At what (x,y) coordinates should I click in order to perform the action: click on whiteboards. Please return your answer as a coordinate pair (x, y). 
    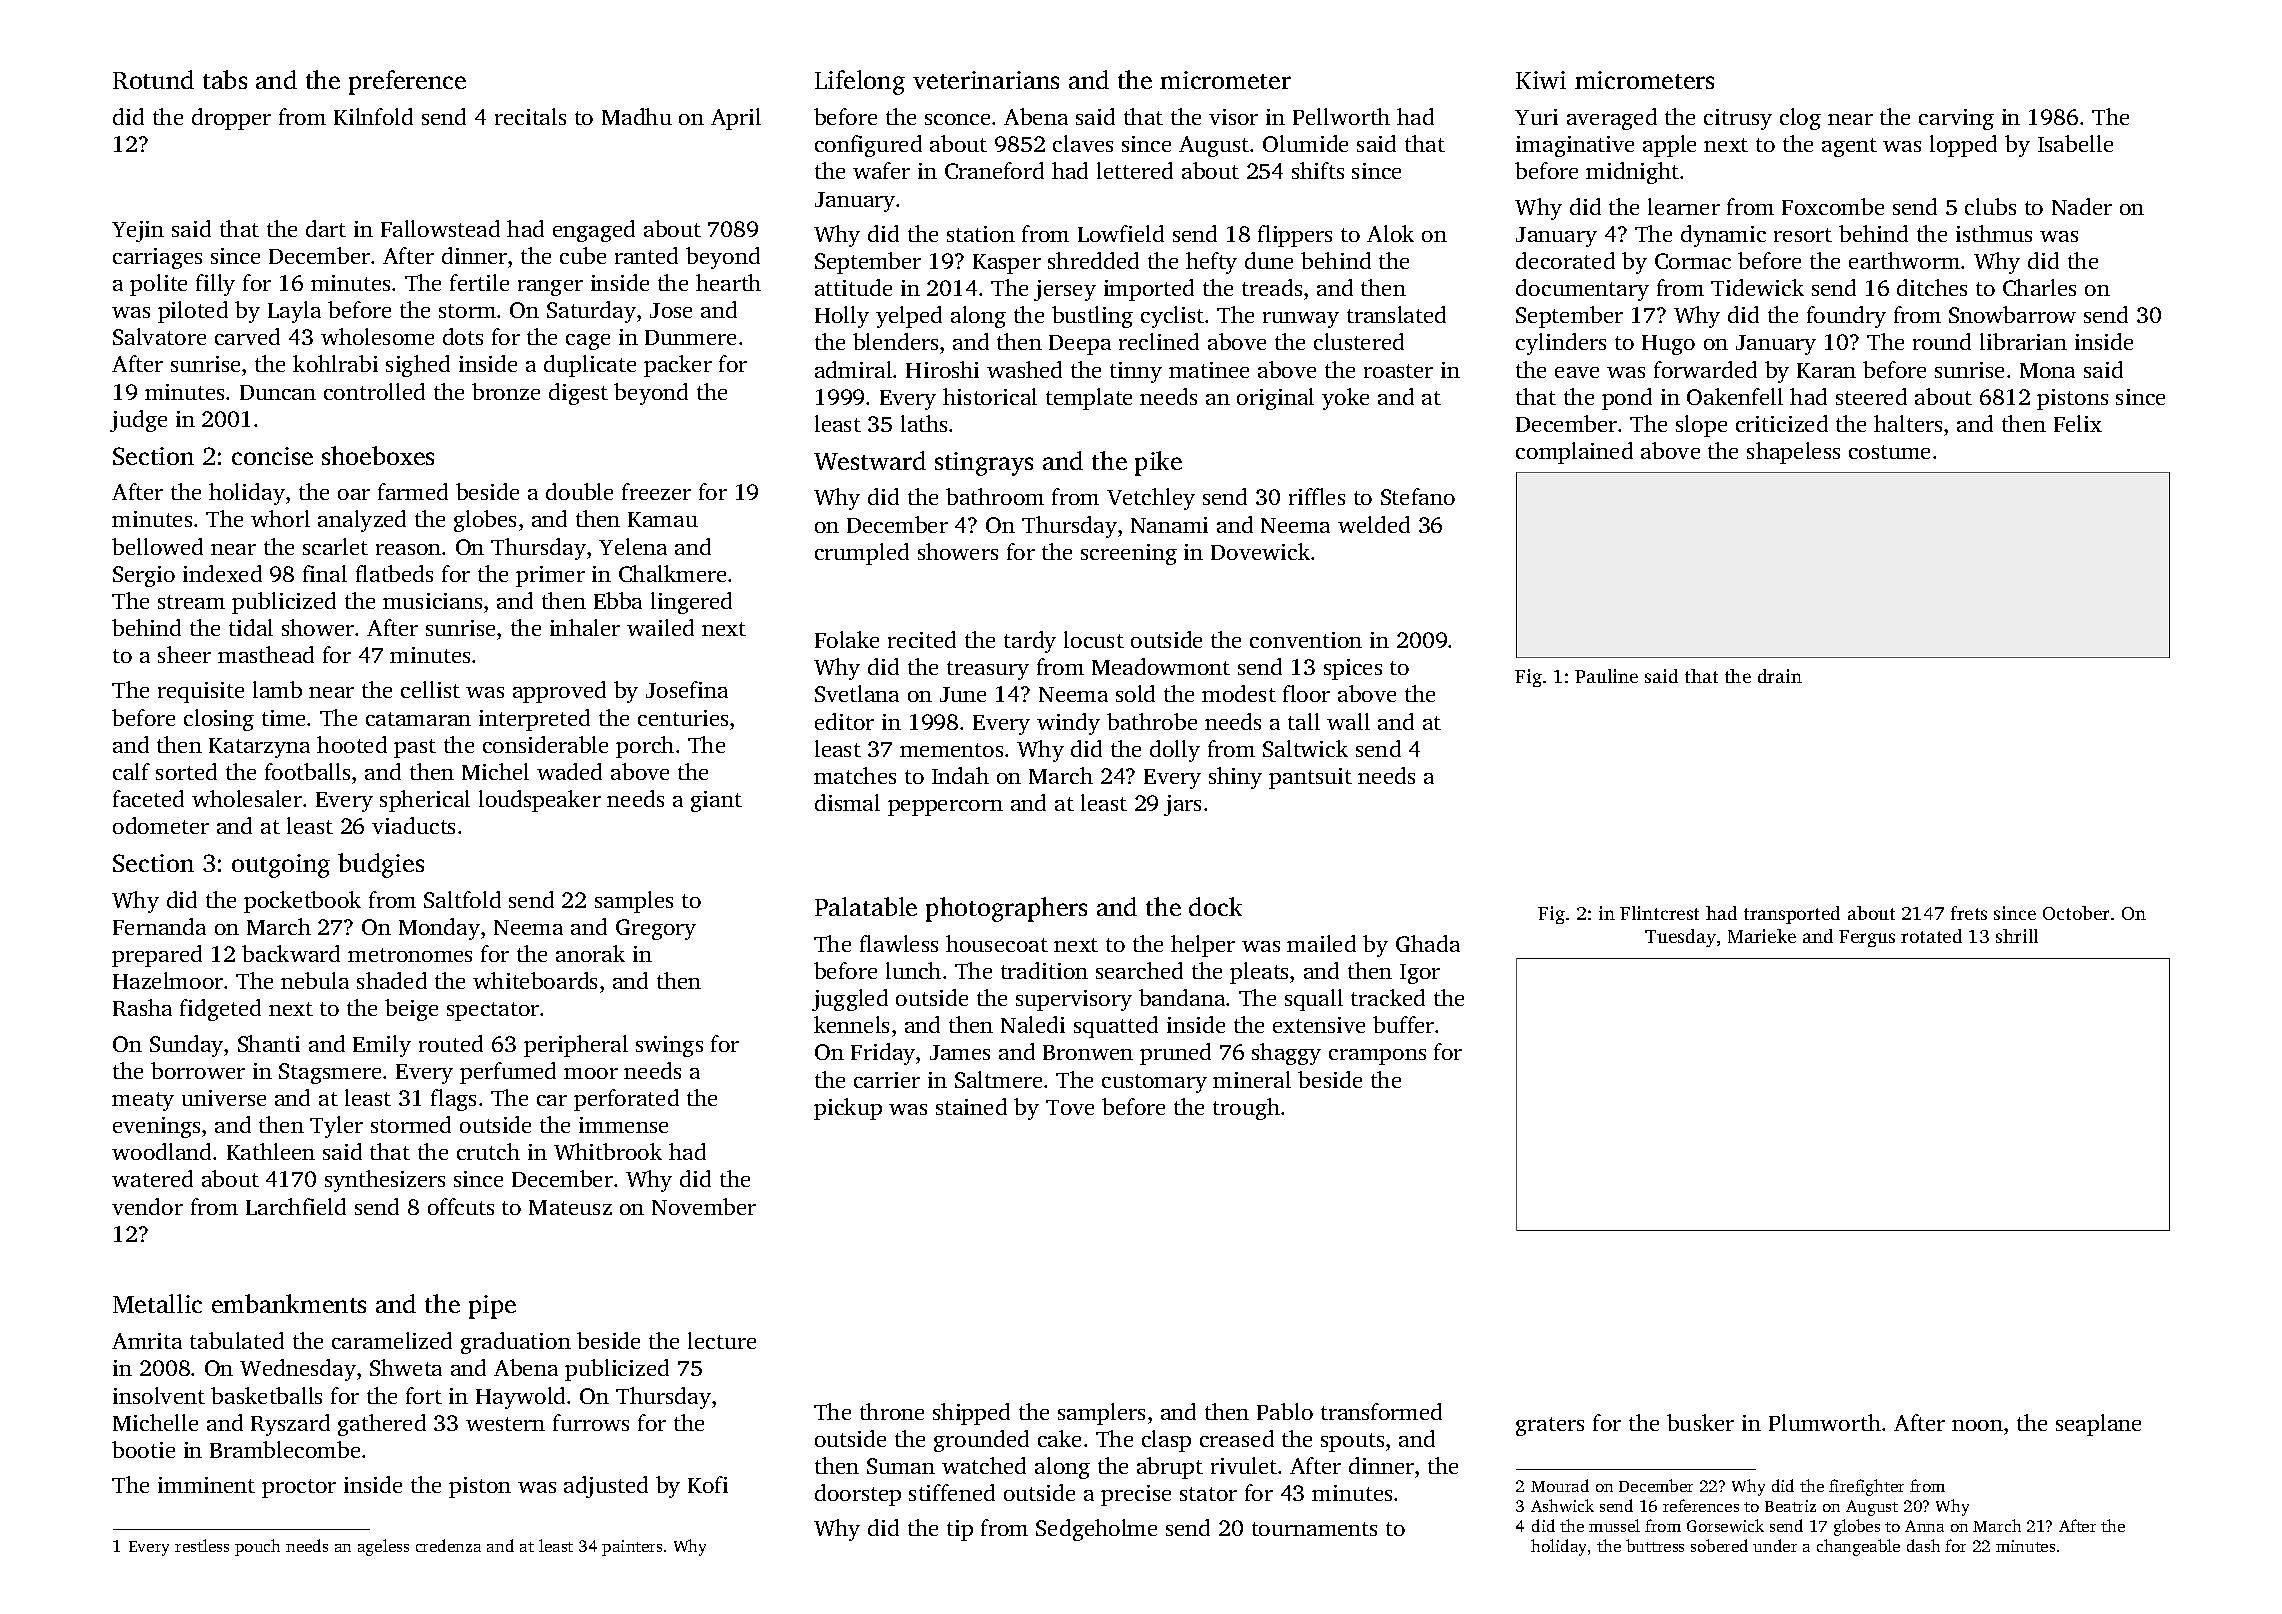
    Looking at the image, I should click on (535, 980).
